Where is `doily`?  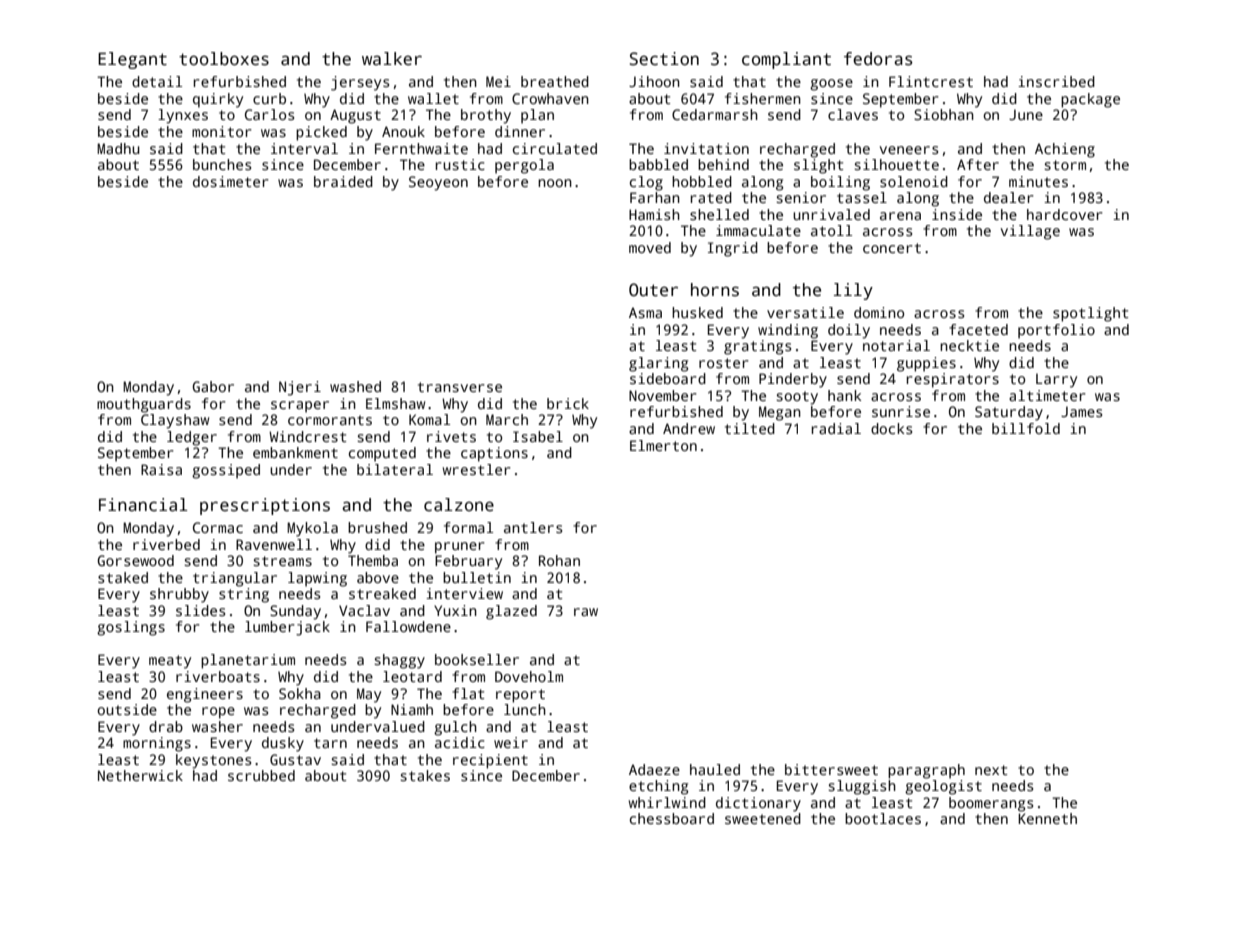 doily is located at coordinates (849, 331).
